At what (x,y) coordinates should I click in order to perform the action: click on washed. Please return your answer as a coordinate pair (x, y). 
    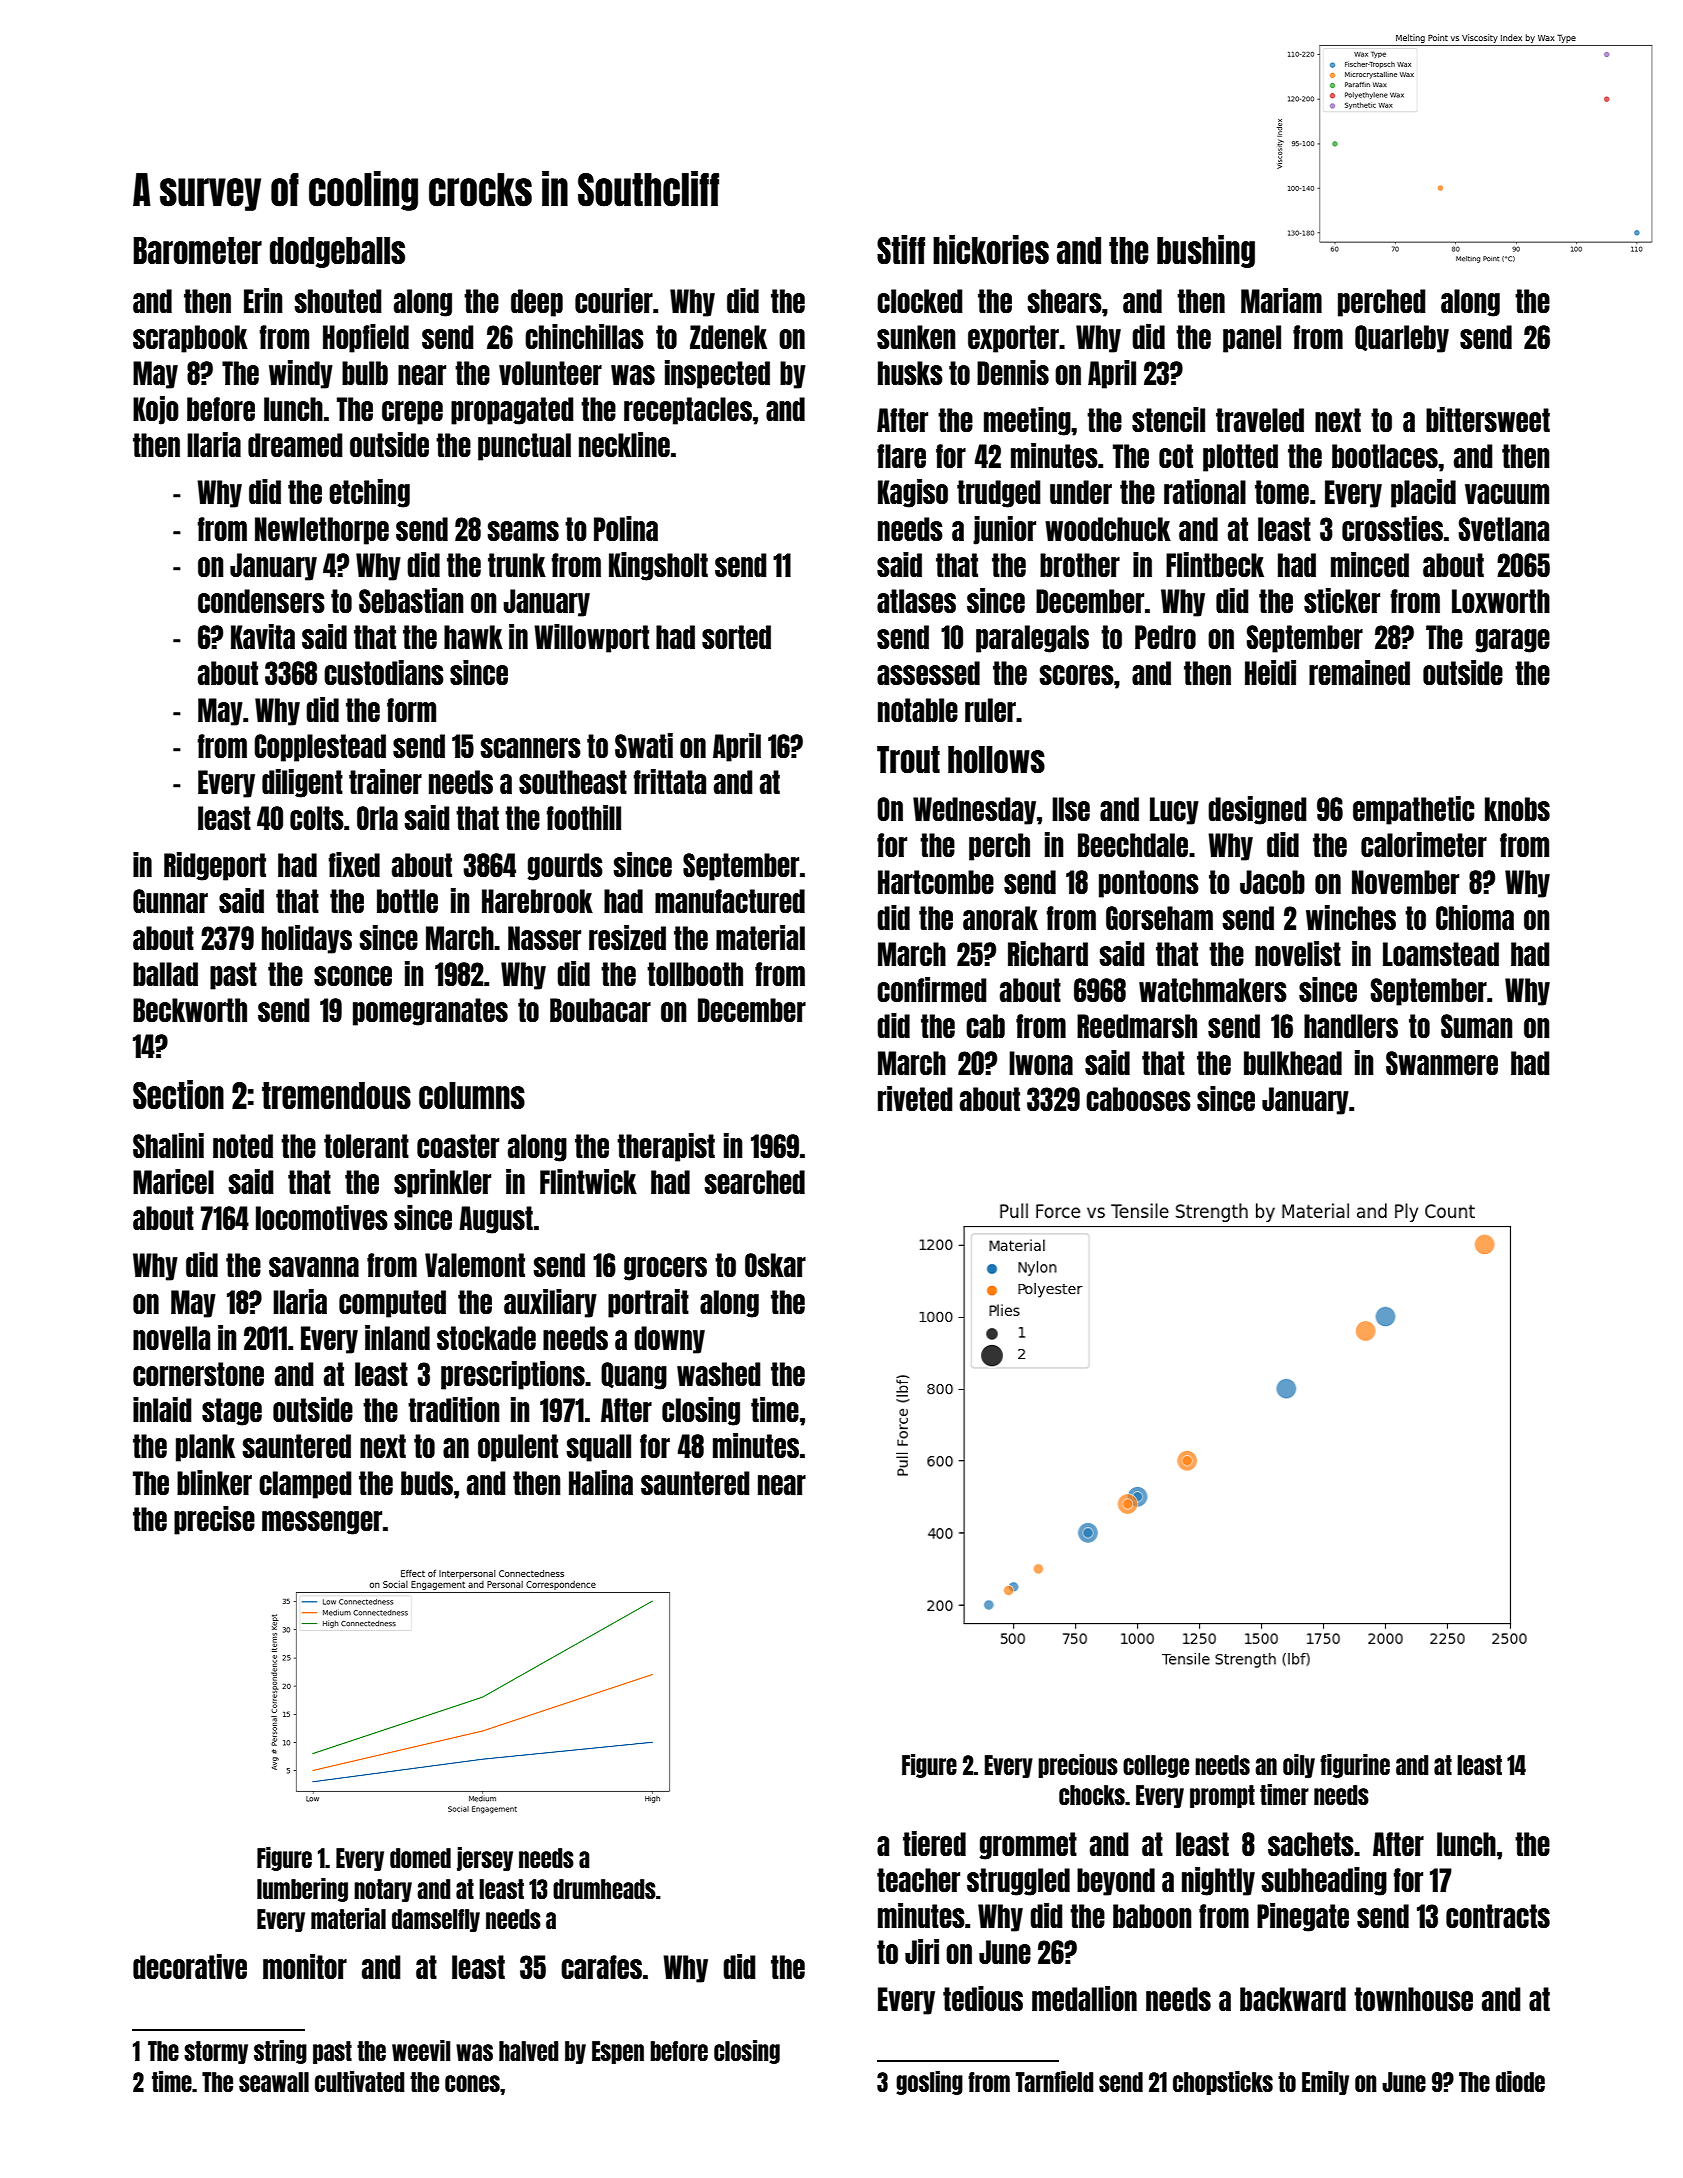
    Looking at the image, I should click on (719, 1374).
